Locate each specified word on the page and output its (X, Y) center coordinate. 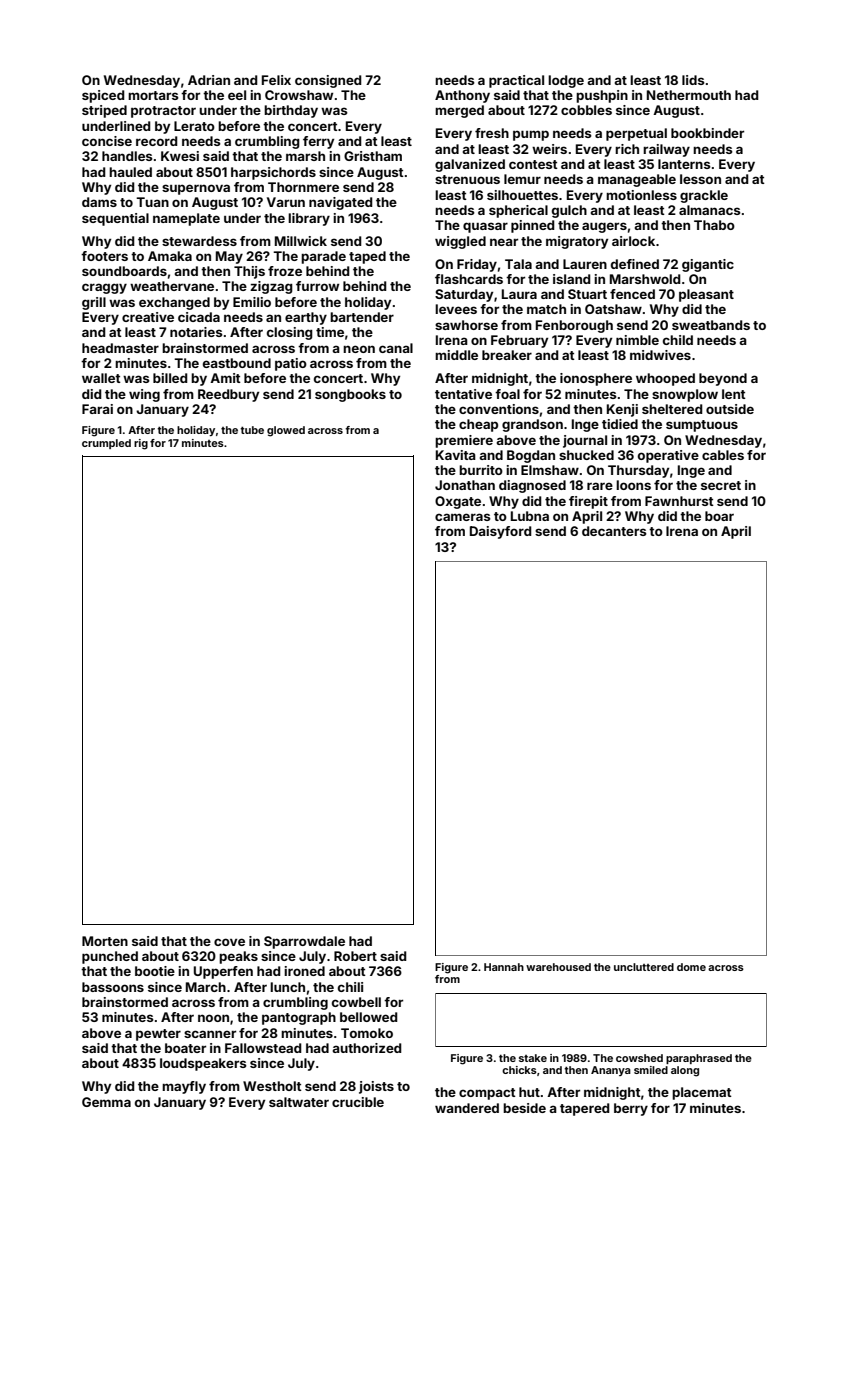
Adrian (209, 80)
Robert (355, 956)
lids (693, 80)
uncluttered (644, 967)
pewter (158, 1035)
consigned (328, 81)
